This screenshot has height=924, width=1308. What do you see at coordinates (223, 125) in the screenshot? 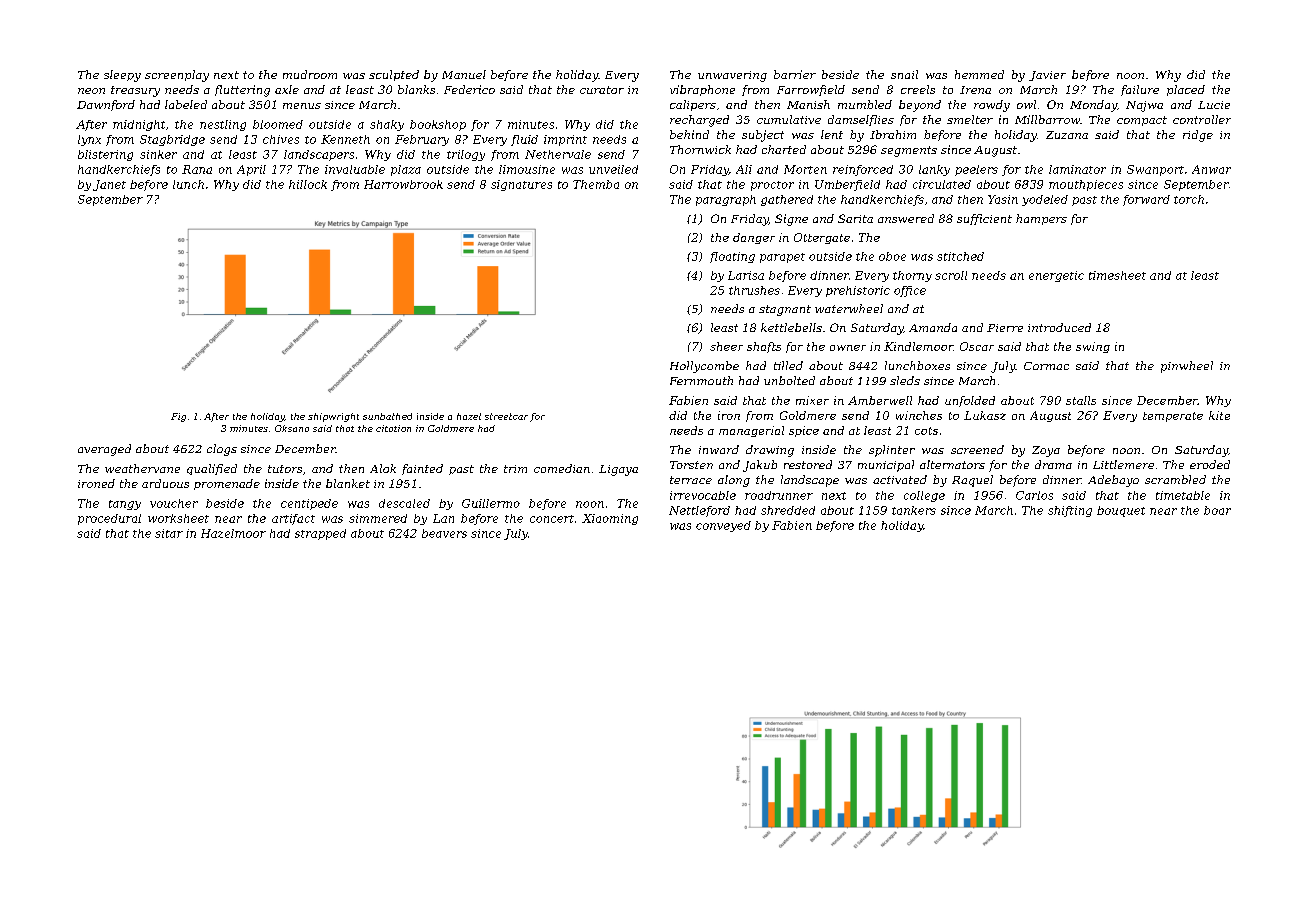
I see `nestling` at bounding box center [223, 125].
